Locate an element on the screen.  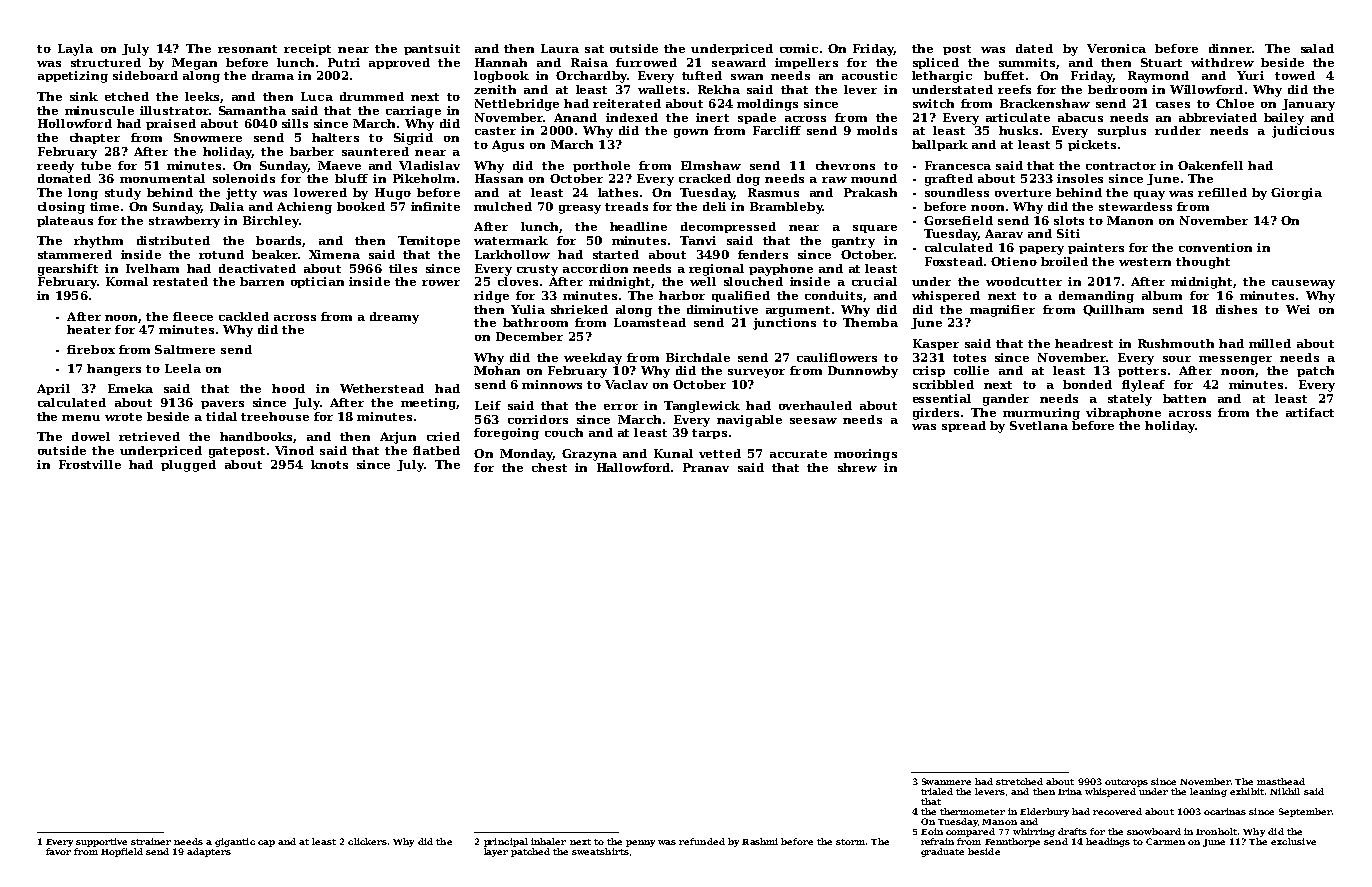
outcrops is located at coordinates (1126, 783).
